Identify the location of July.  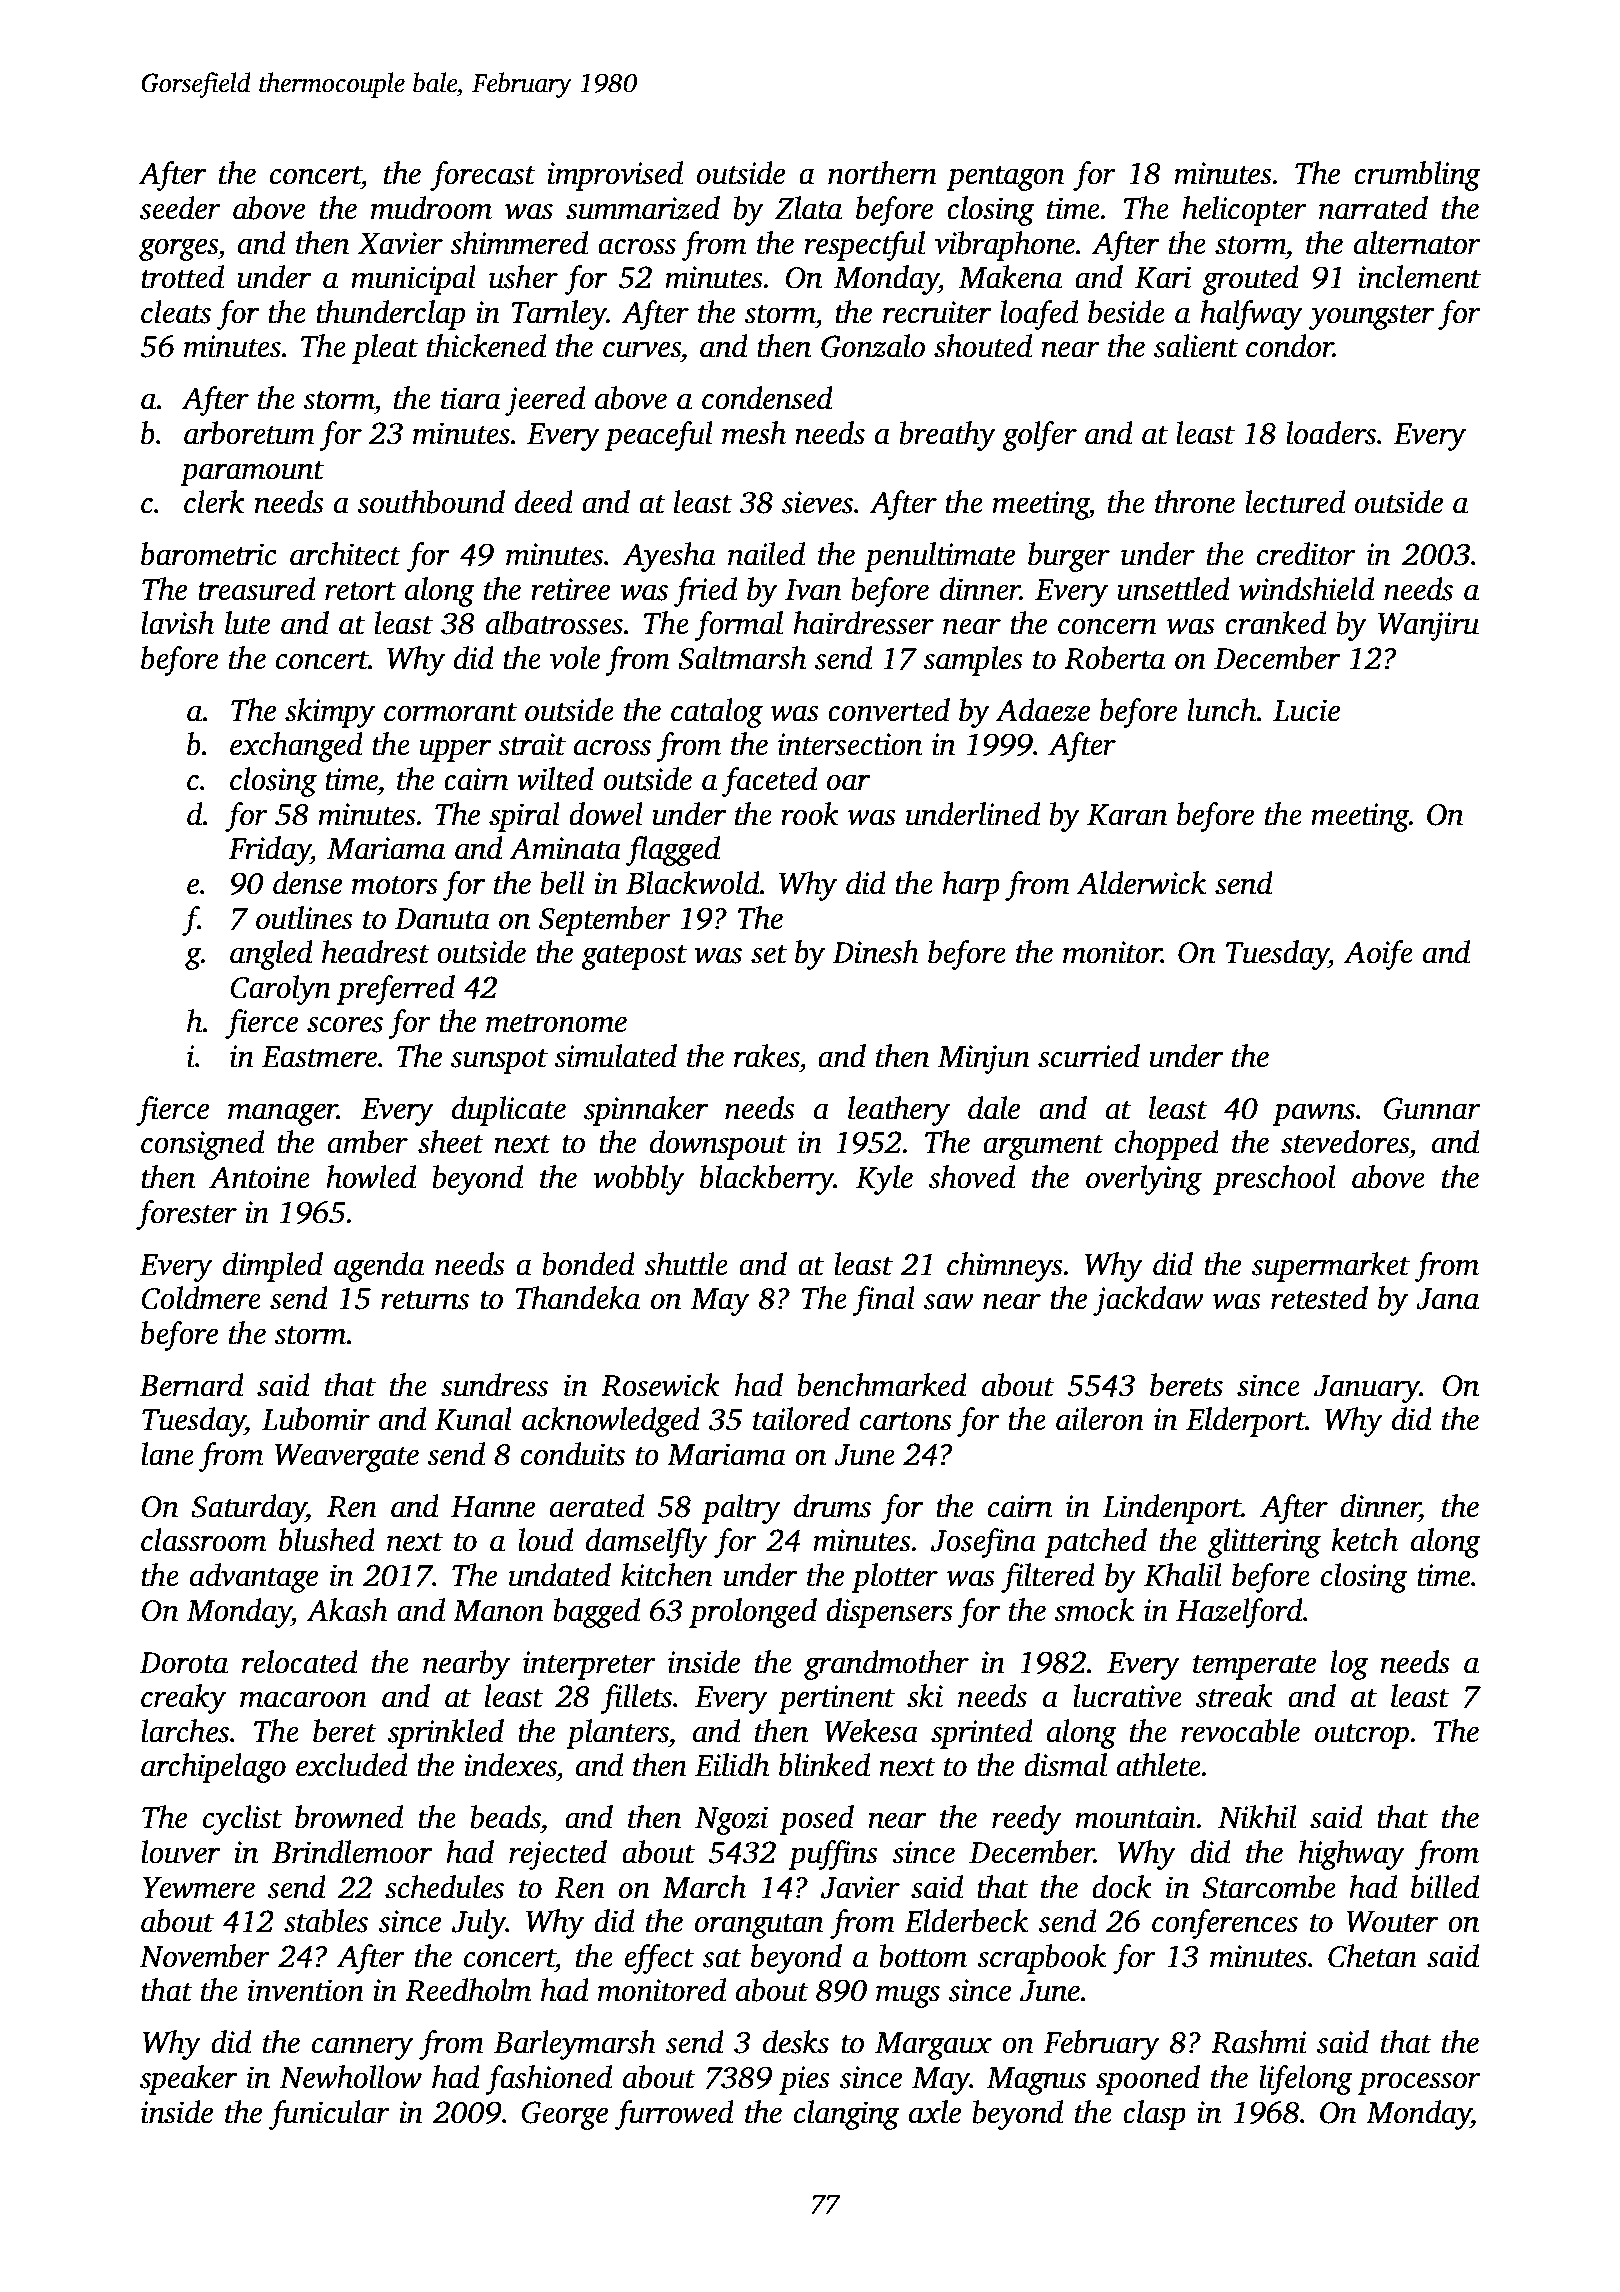
(479, 1924).
